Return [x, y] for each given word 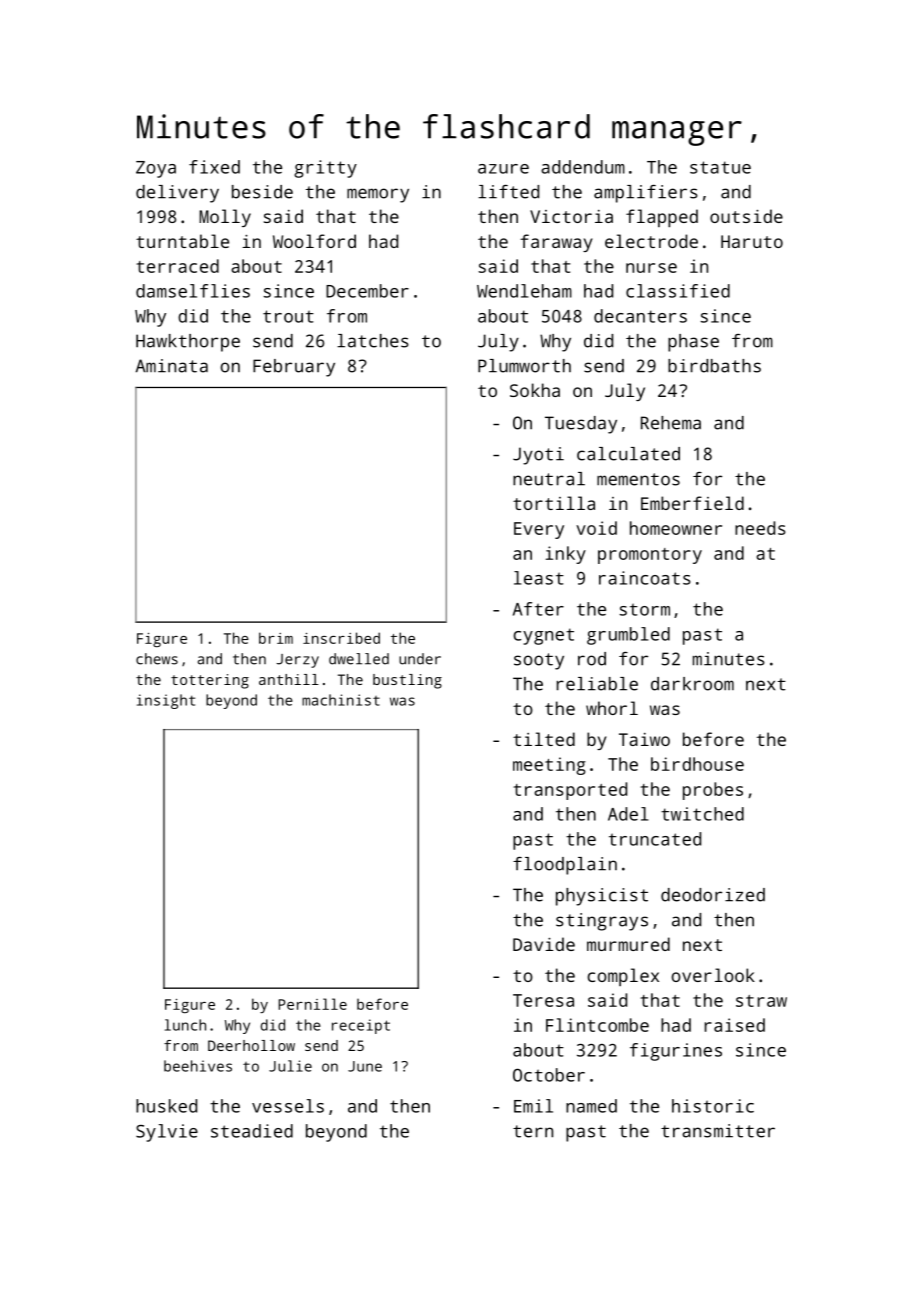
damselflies [193, 291]
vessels [288, 1106]
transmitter [718, 1131]
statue [720, 167]
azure [503, 169]
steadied [252, 1131]
